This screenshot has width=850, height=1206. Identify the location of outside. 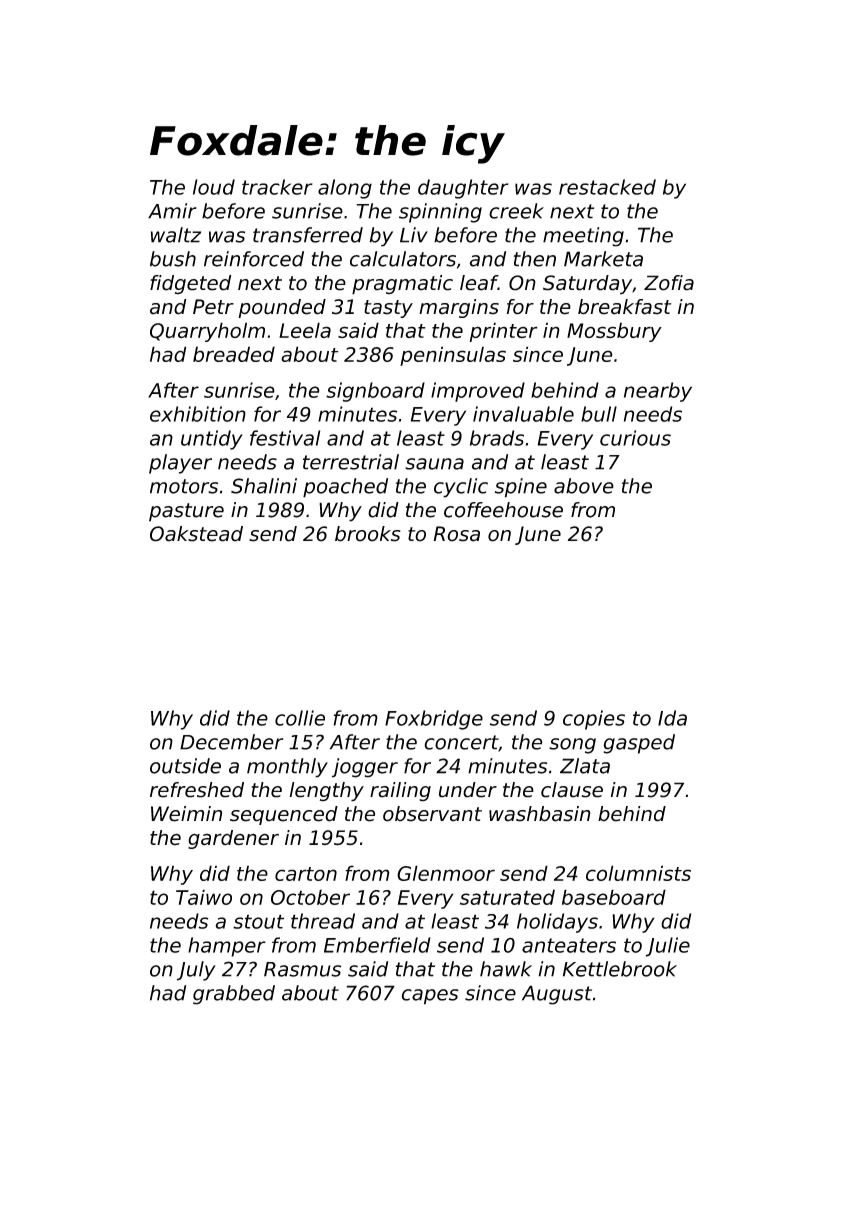
(185, 766).
